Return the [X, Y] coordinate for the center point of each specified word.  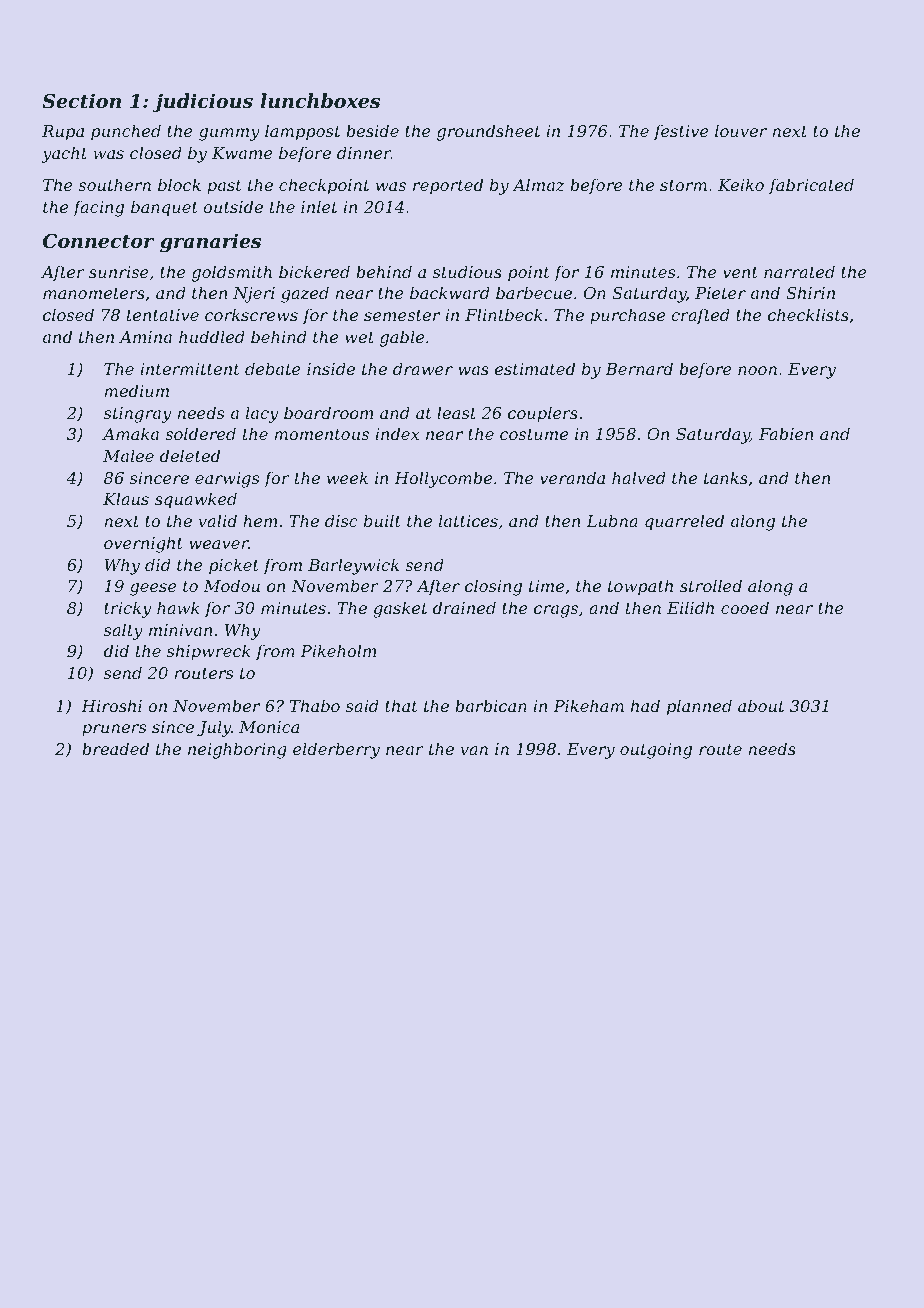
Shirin [810, 292]
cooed [745, 607]
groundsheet [489, 132]
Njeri [254, 295]
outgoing [656, 751]
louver [741, 130]
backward [450, 292]
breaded [115, 748]
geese [153, 589]
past [224, 187]
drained [464, 607]
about [761, 705]
